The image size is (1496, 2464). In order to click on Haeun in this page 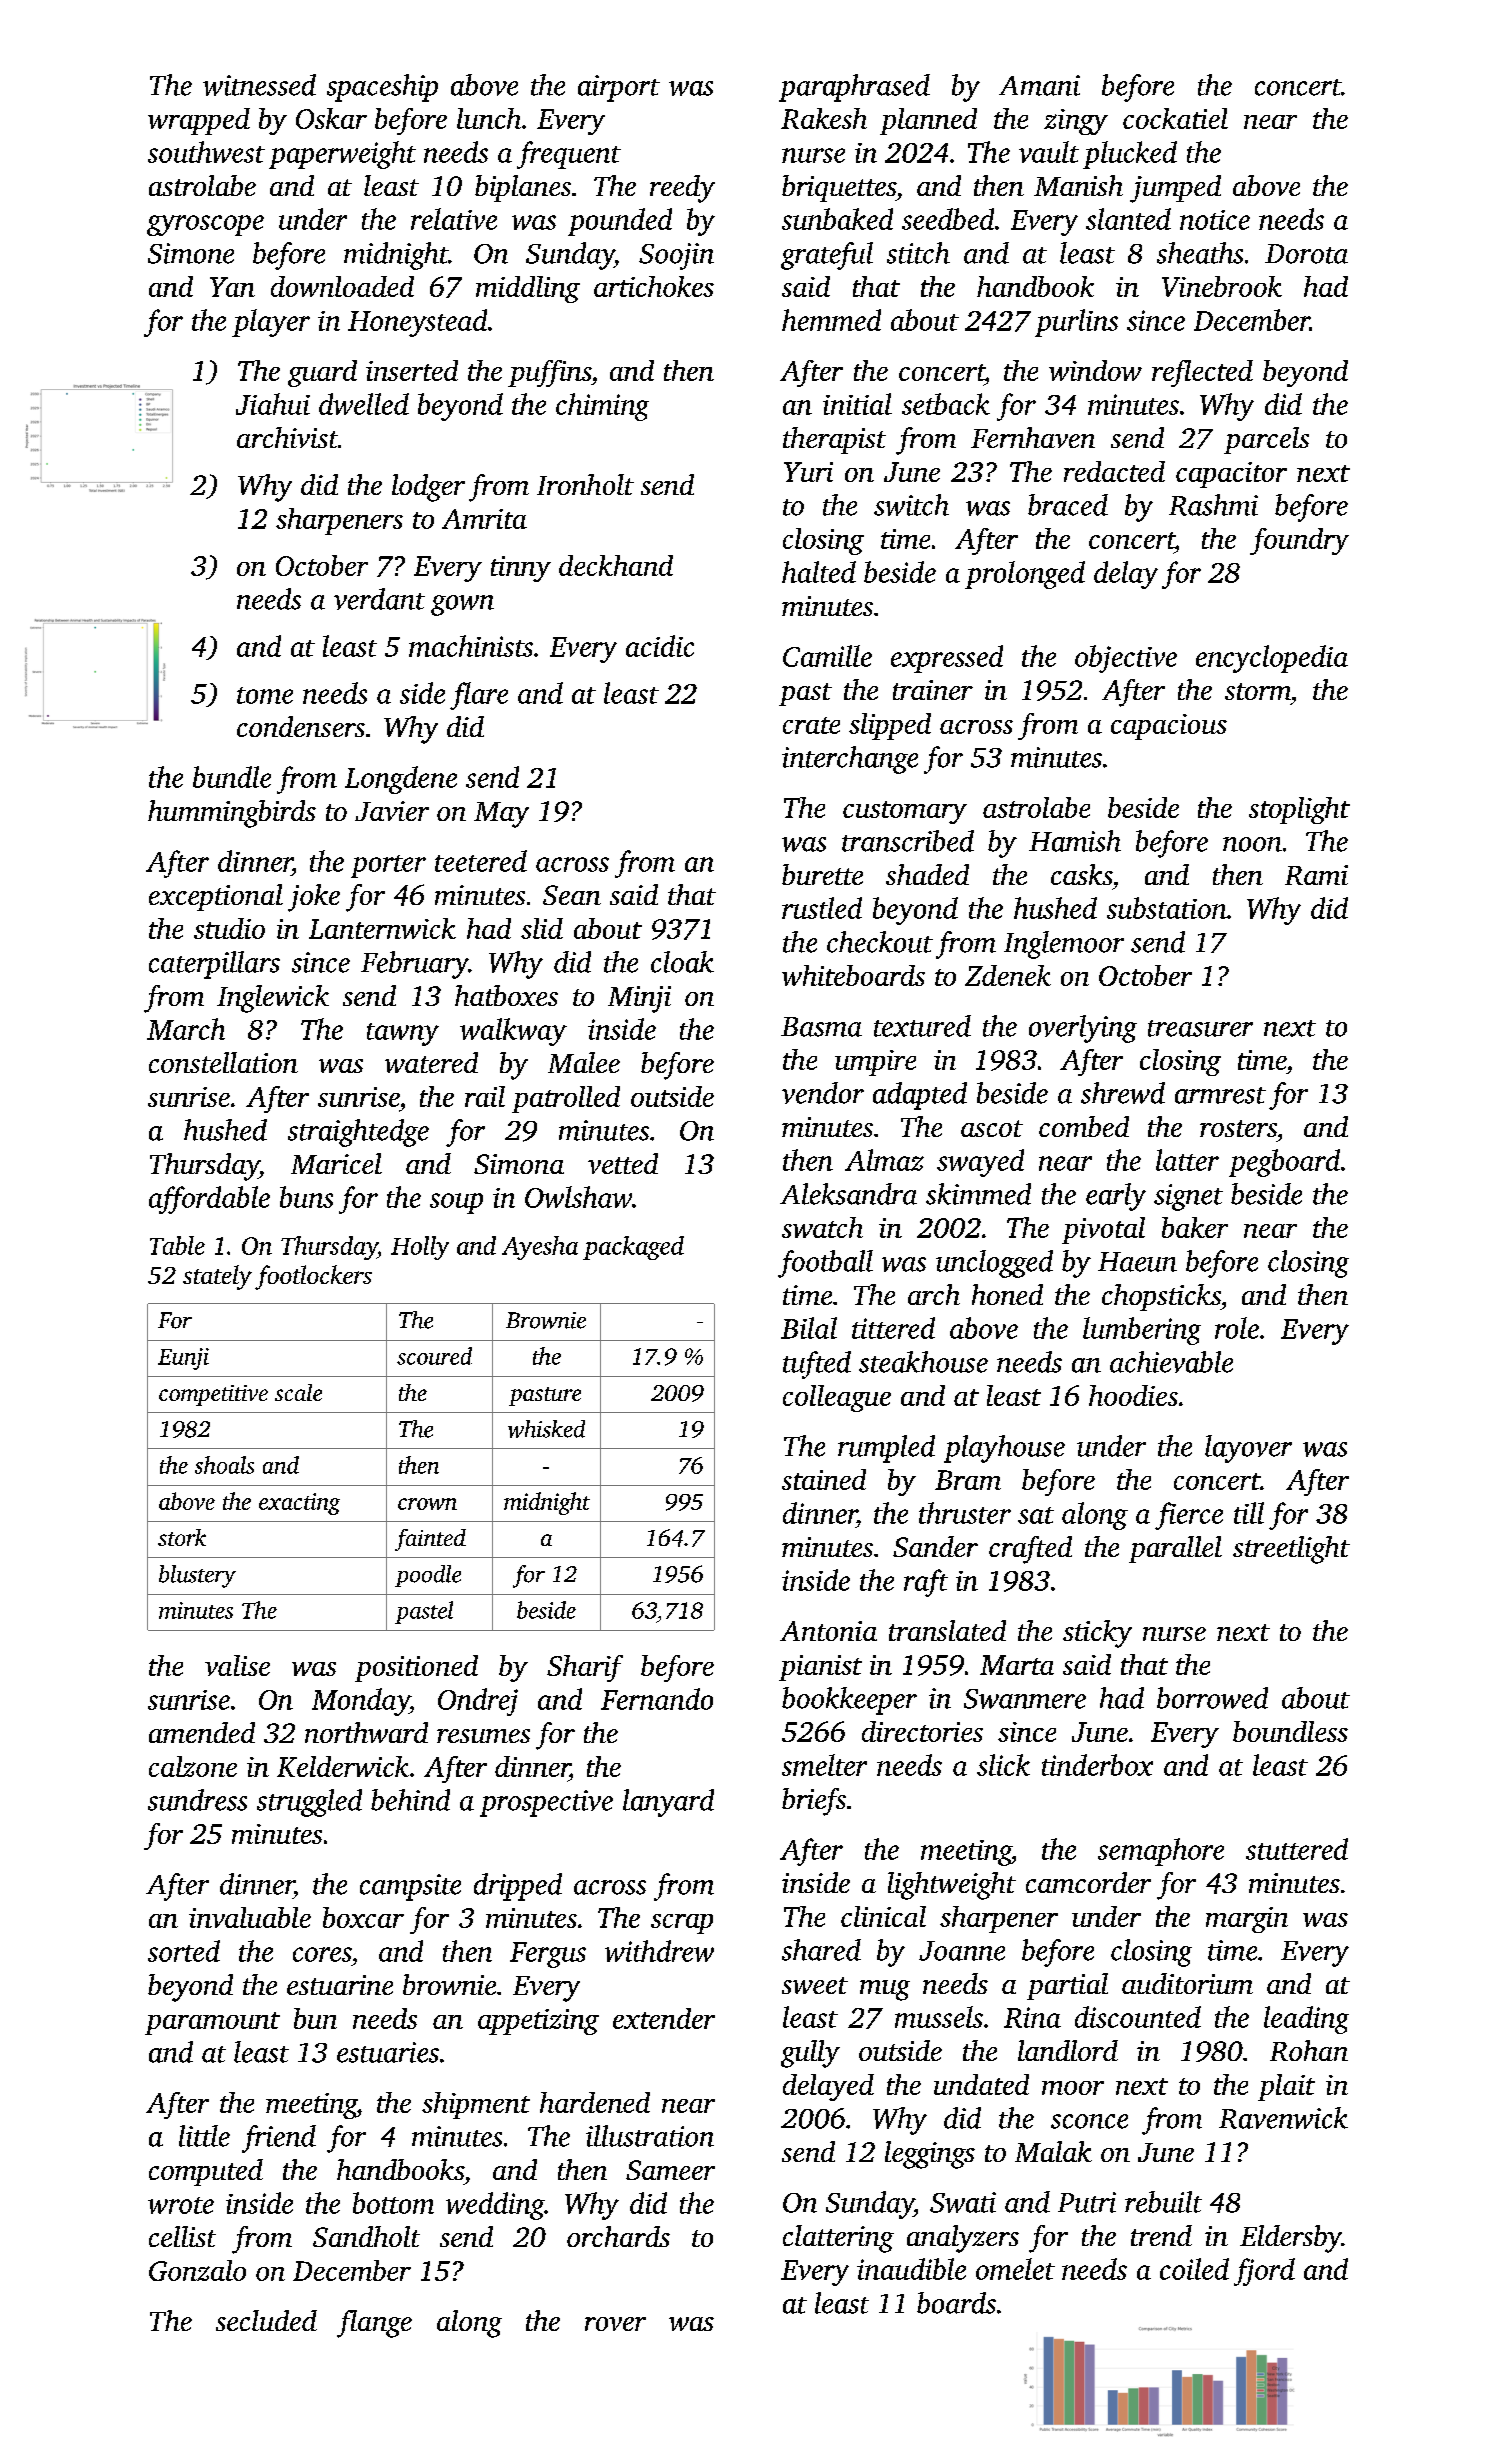, I will do `click(1137, 1262)`.
